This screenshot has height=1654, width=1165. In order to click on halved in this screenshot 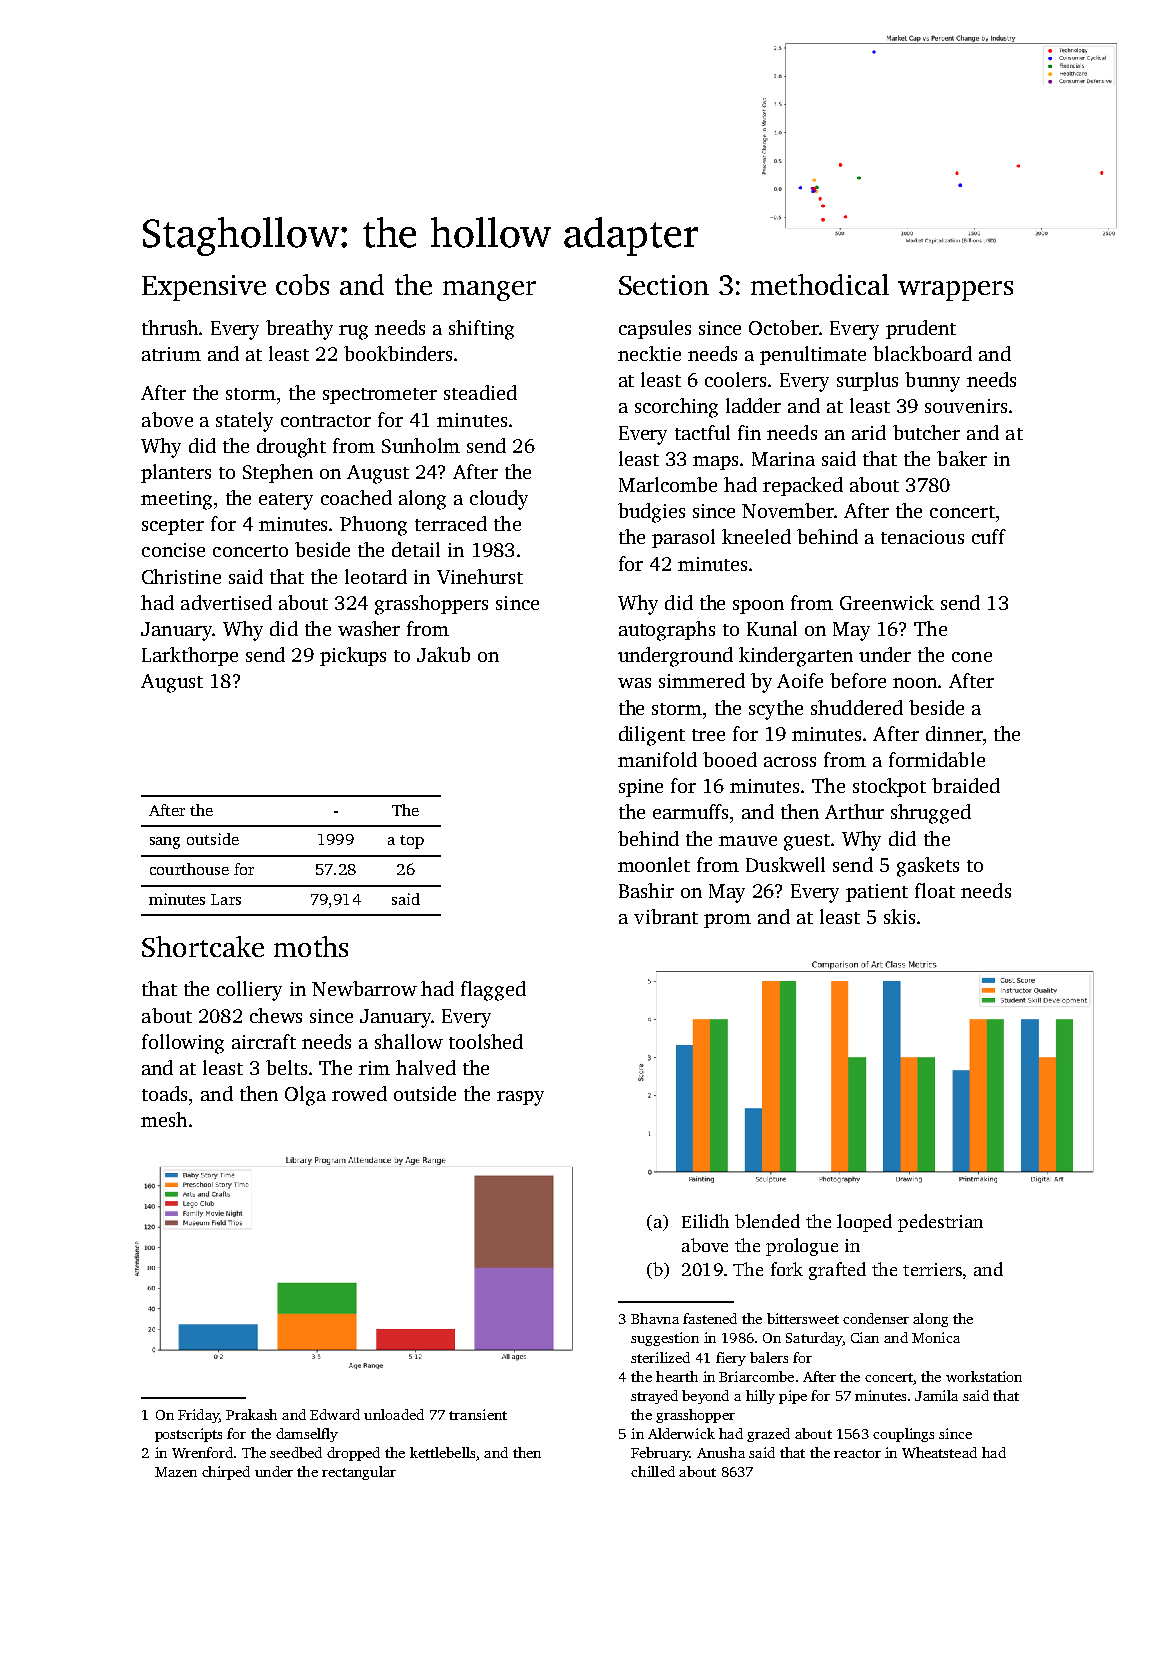, I will do `click(426, 1067)`.
